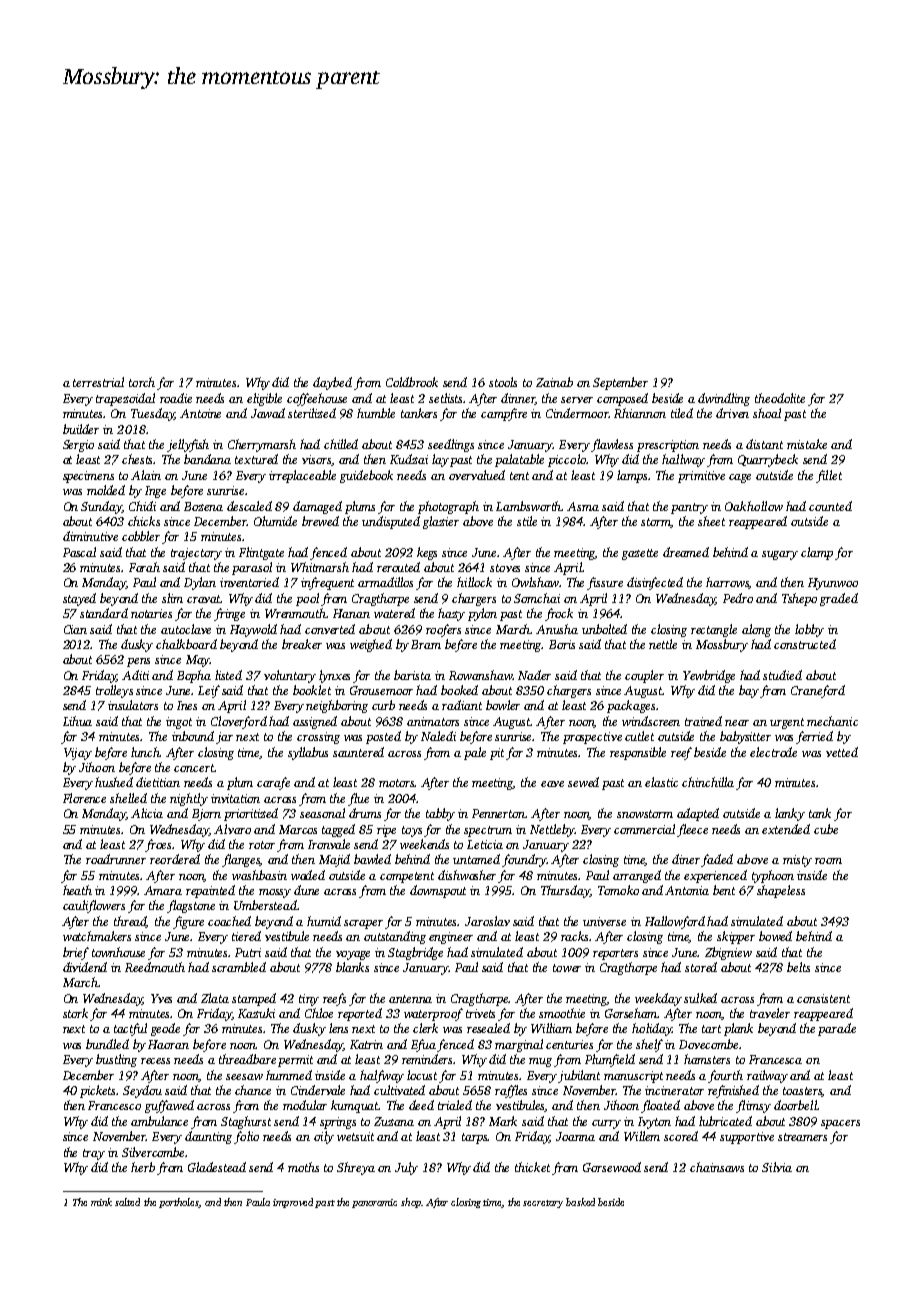 The width and height of the page is (924, 1308). I want to click on lanky, so click(790, 814).
